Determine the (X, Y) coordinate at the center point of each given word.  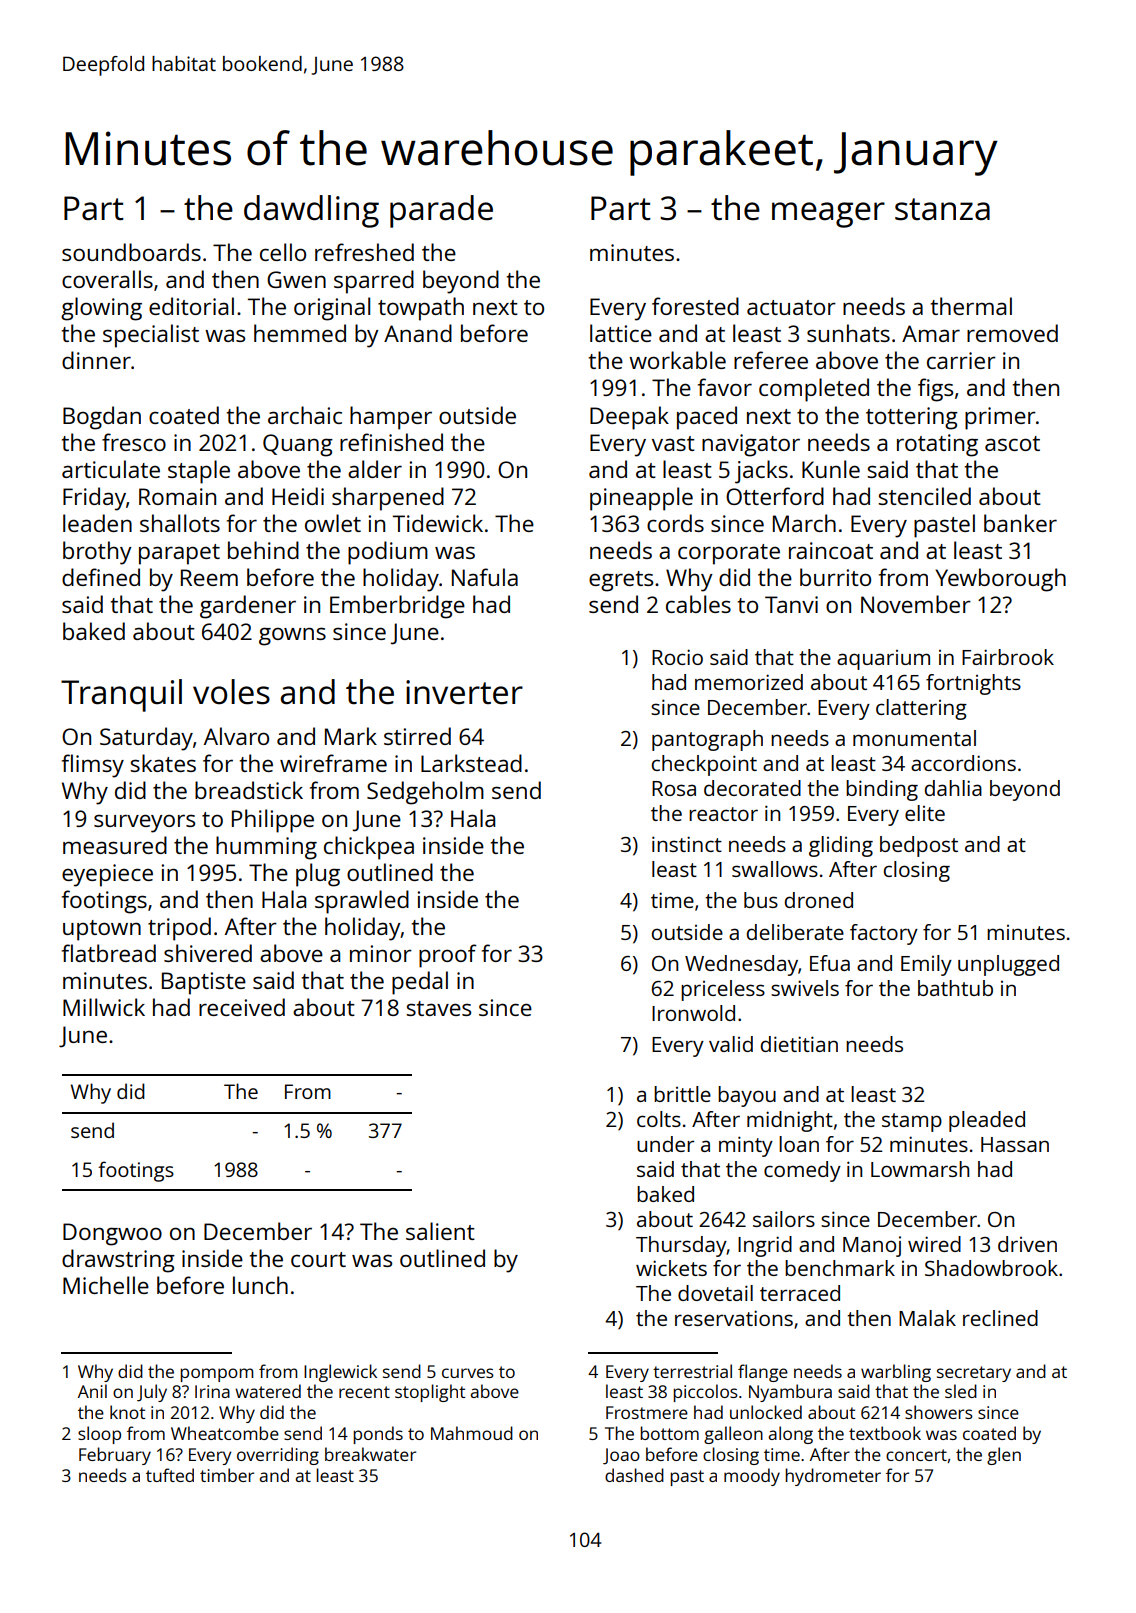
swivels (805, 988)
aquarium (883, 660)
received (242, 1007)
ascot (1012, 443)
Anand (418, 333)
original (332, 309)
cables (698, 604)
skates (163, 763)
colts (659, 1119)
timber (227, 1475)
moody (752, 1477)
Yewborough (1000, 580)
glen (1004, 1456)
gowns (292, 636)
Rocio (677, 657)
